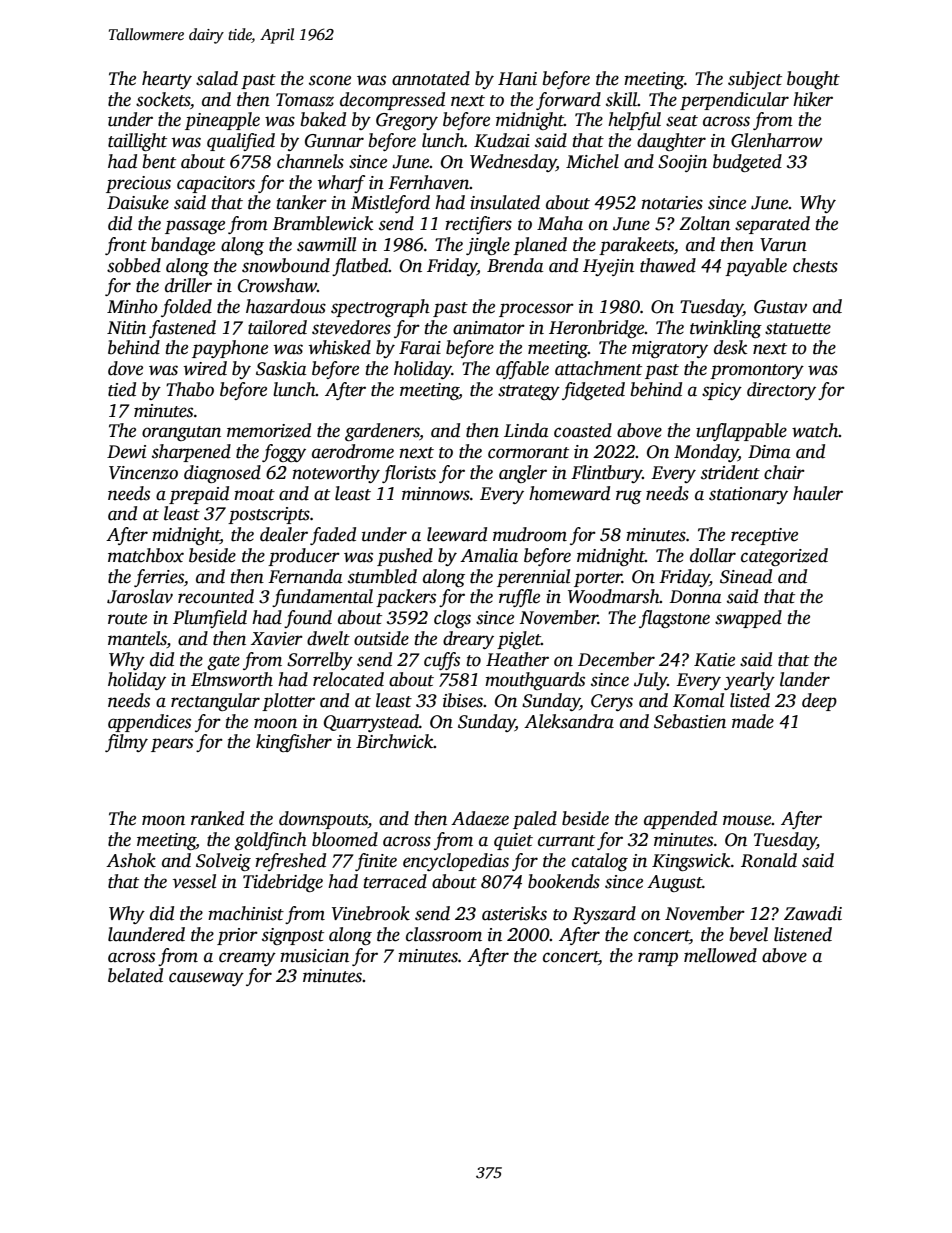 The width and height of the document is (952, 1233). What do you see at coordinates (206, 979) in the document?
I see `causeway` at bounding box center [206, 979].
